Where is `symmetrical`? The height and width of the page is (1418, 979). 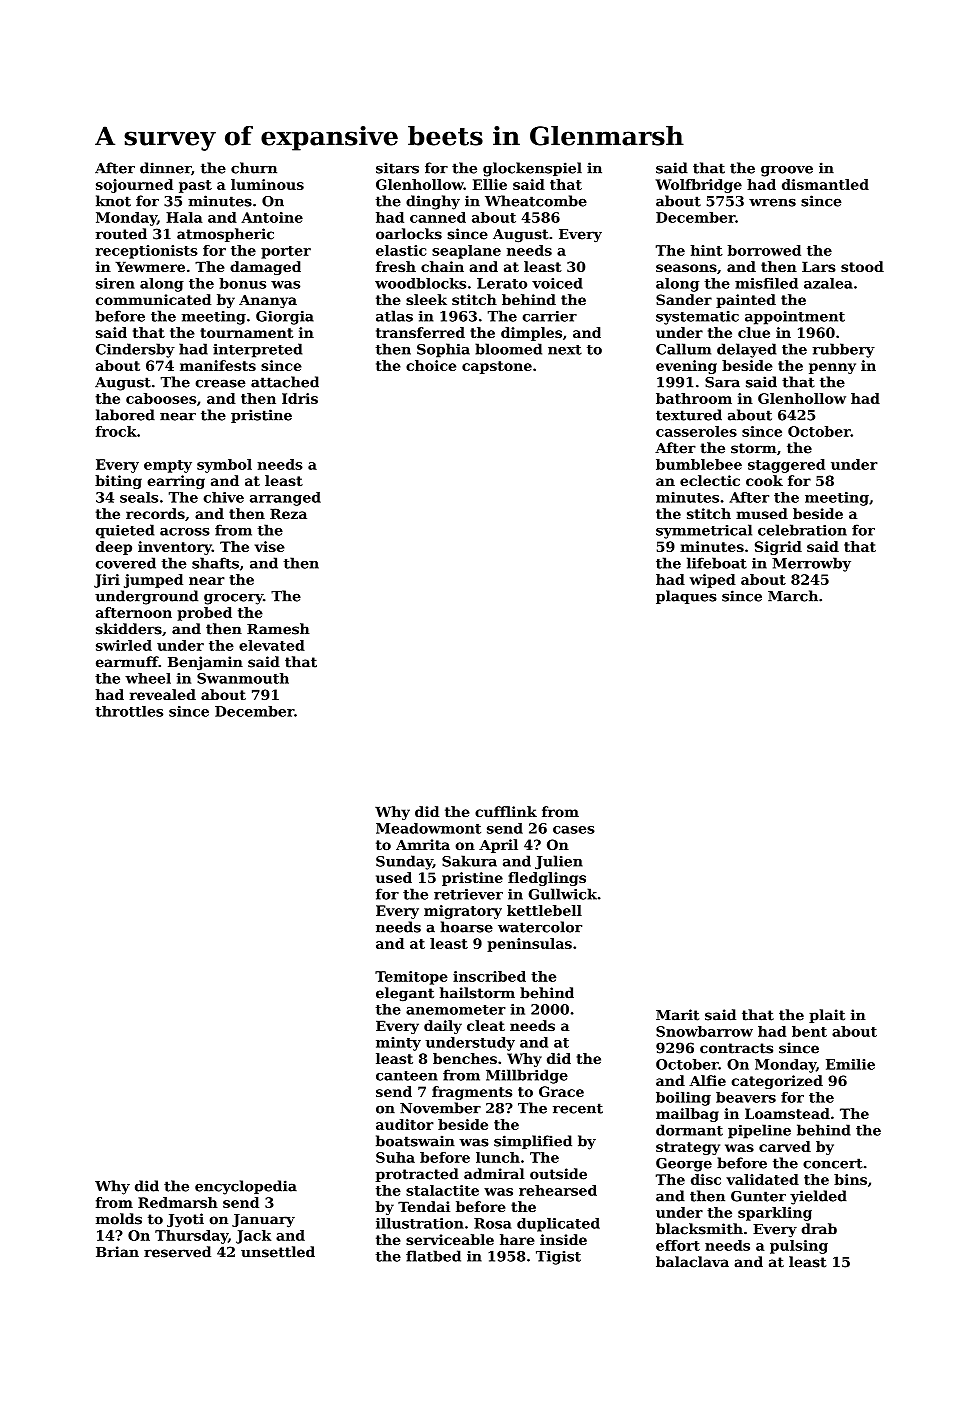
symmetrical is located at coordinates (704, 531).
